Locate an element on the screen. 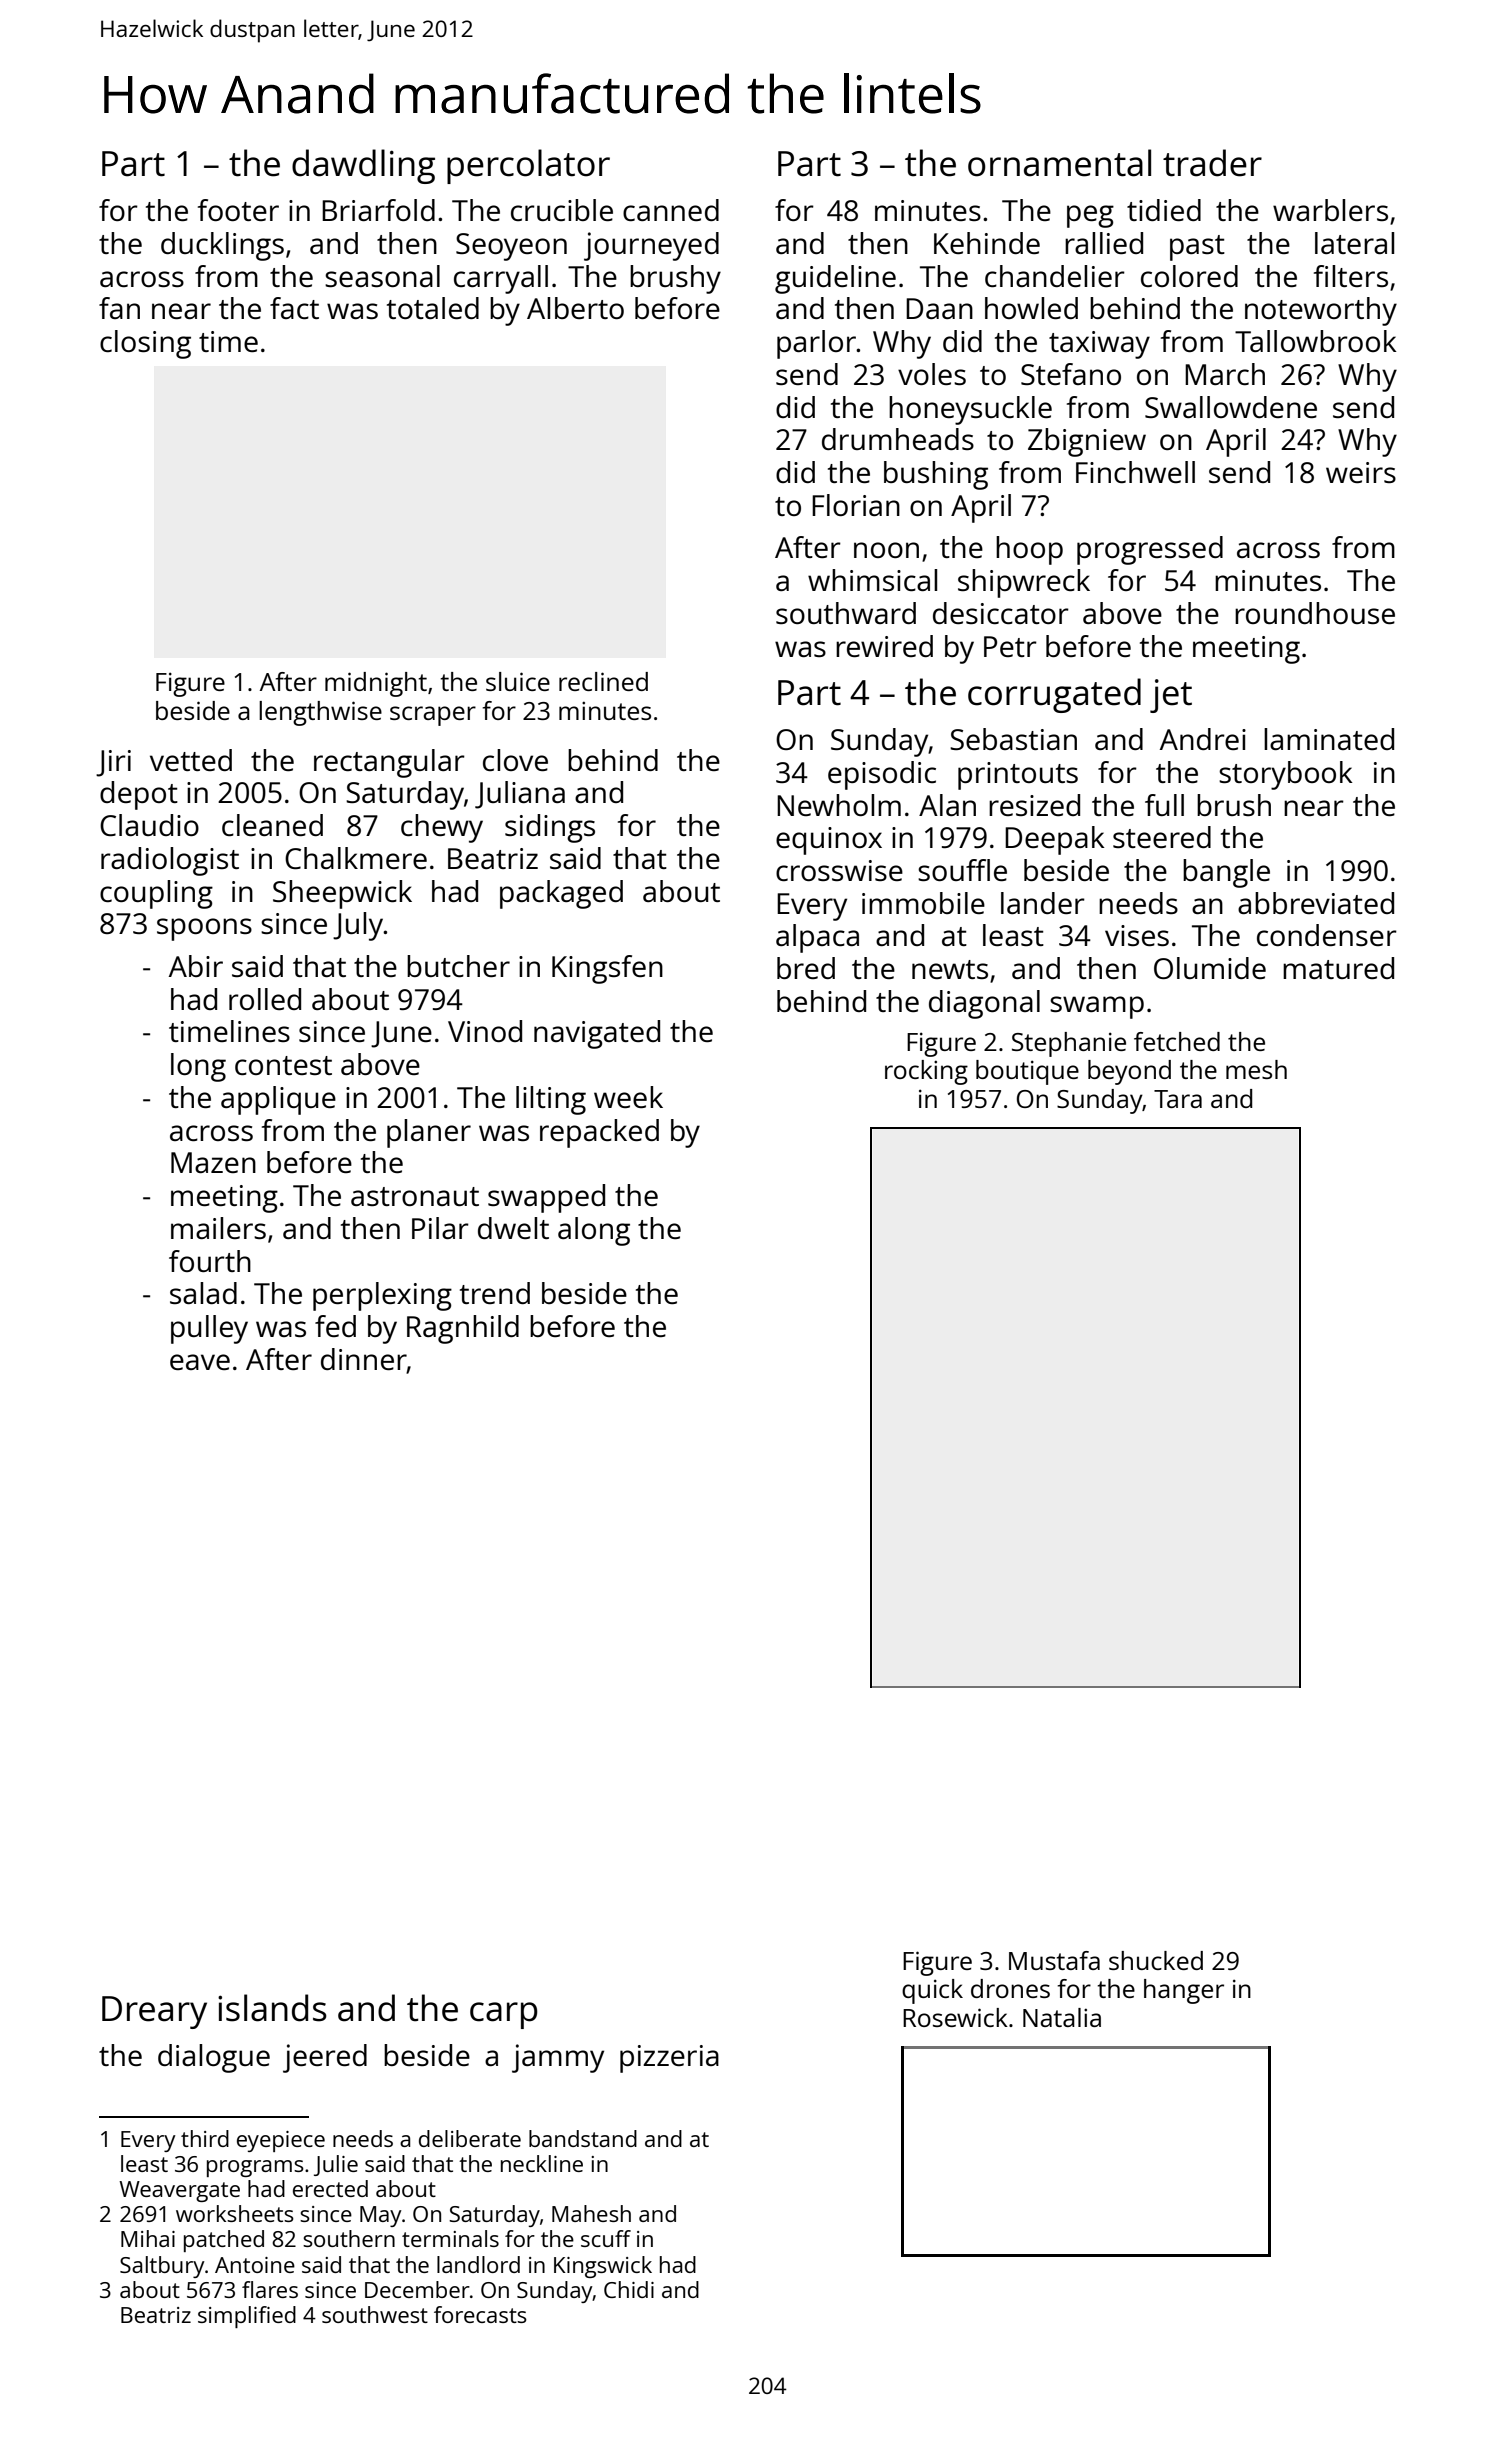 This screenshot has width=1496, height=2464. forecasts is located at coordinates (480, 2314).
